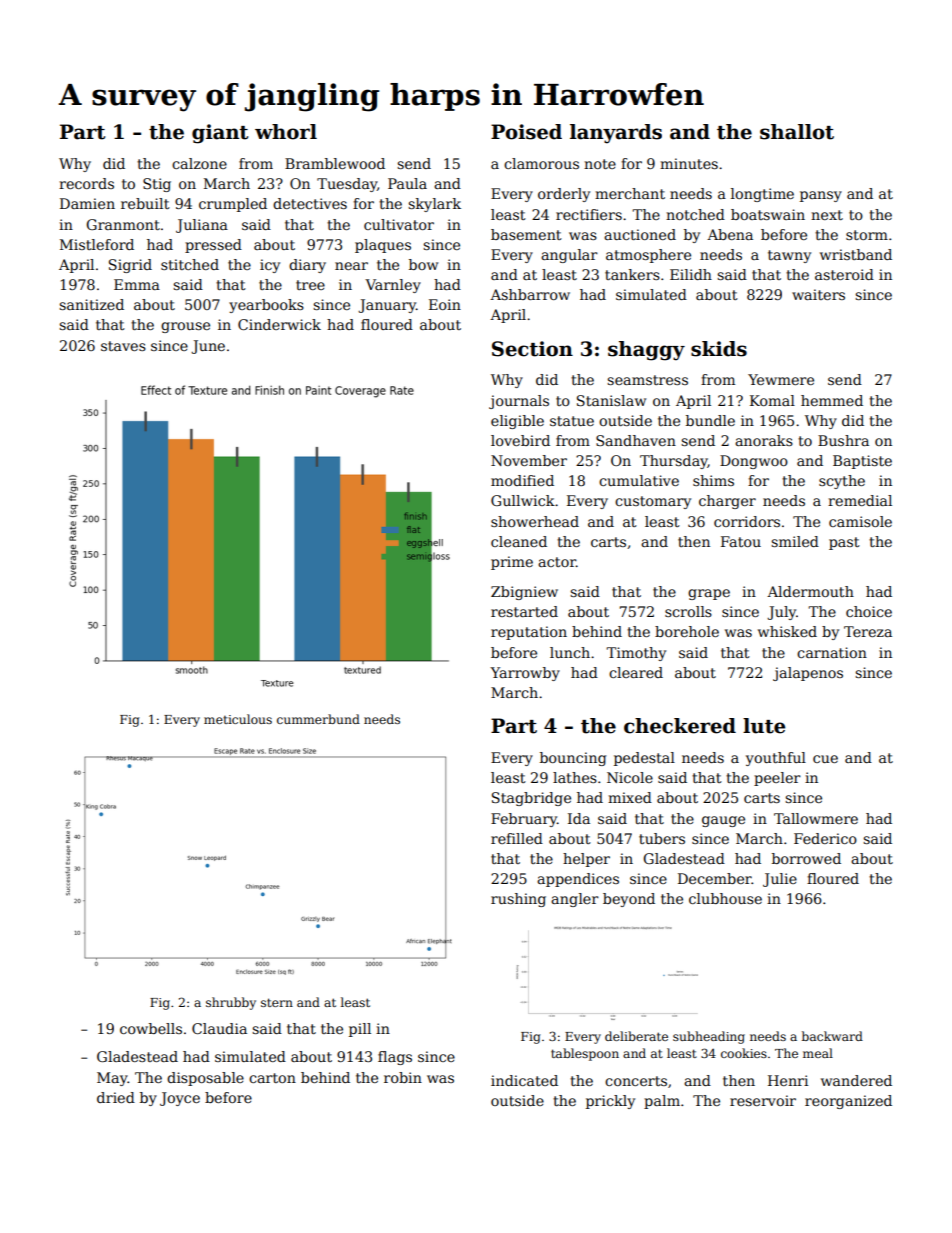 This screenshot has height=1233, width=952. I want to click on anoraks, so click(764, 440).
